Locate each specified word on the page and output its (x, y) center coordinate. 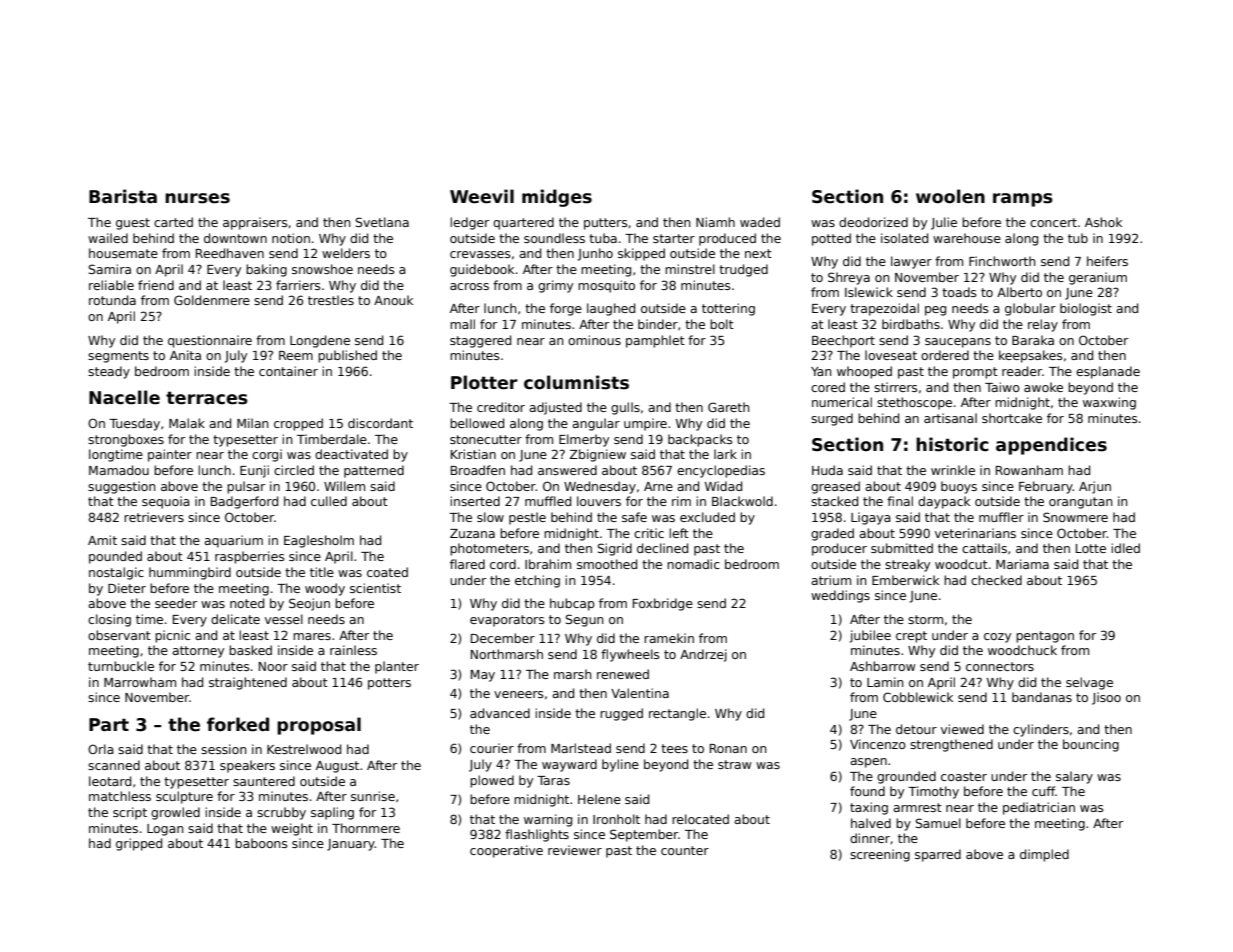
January (351, 845)
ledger (469, 223)
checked (996, 580)
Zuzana (472, 533)
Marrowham (140, 682)
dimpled (1044, 855)
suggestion (122, 487)
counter (685, 850)
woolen (950, 196)
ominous (594, 340)
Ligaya (871, 518)
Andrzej (703, 655)
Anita (185, 355)
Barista (123, 196)
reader (1022, 371)
